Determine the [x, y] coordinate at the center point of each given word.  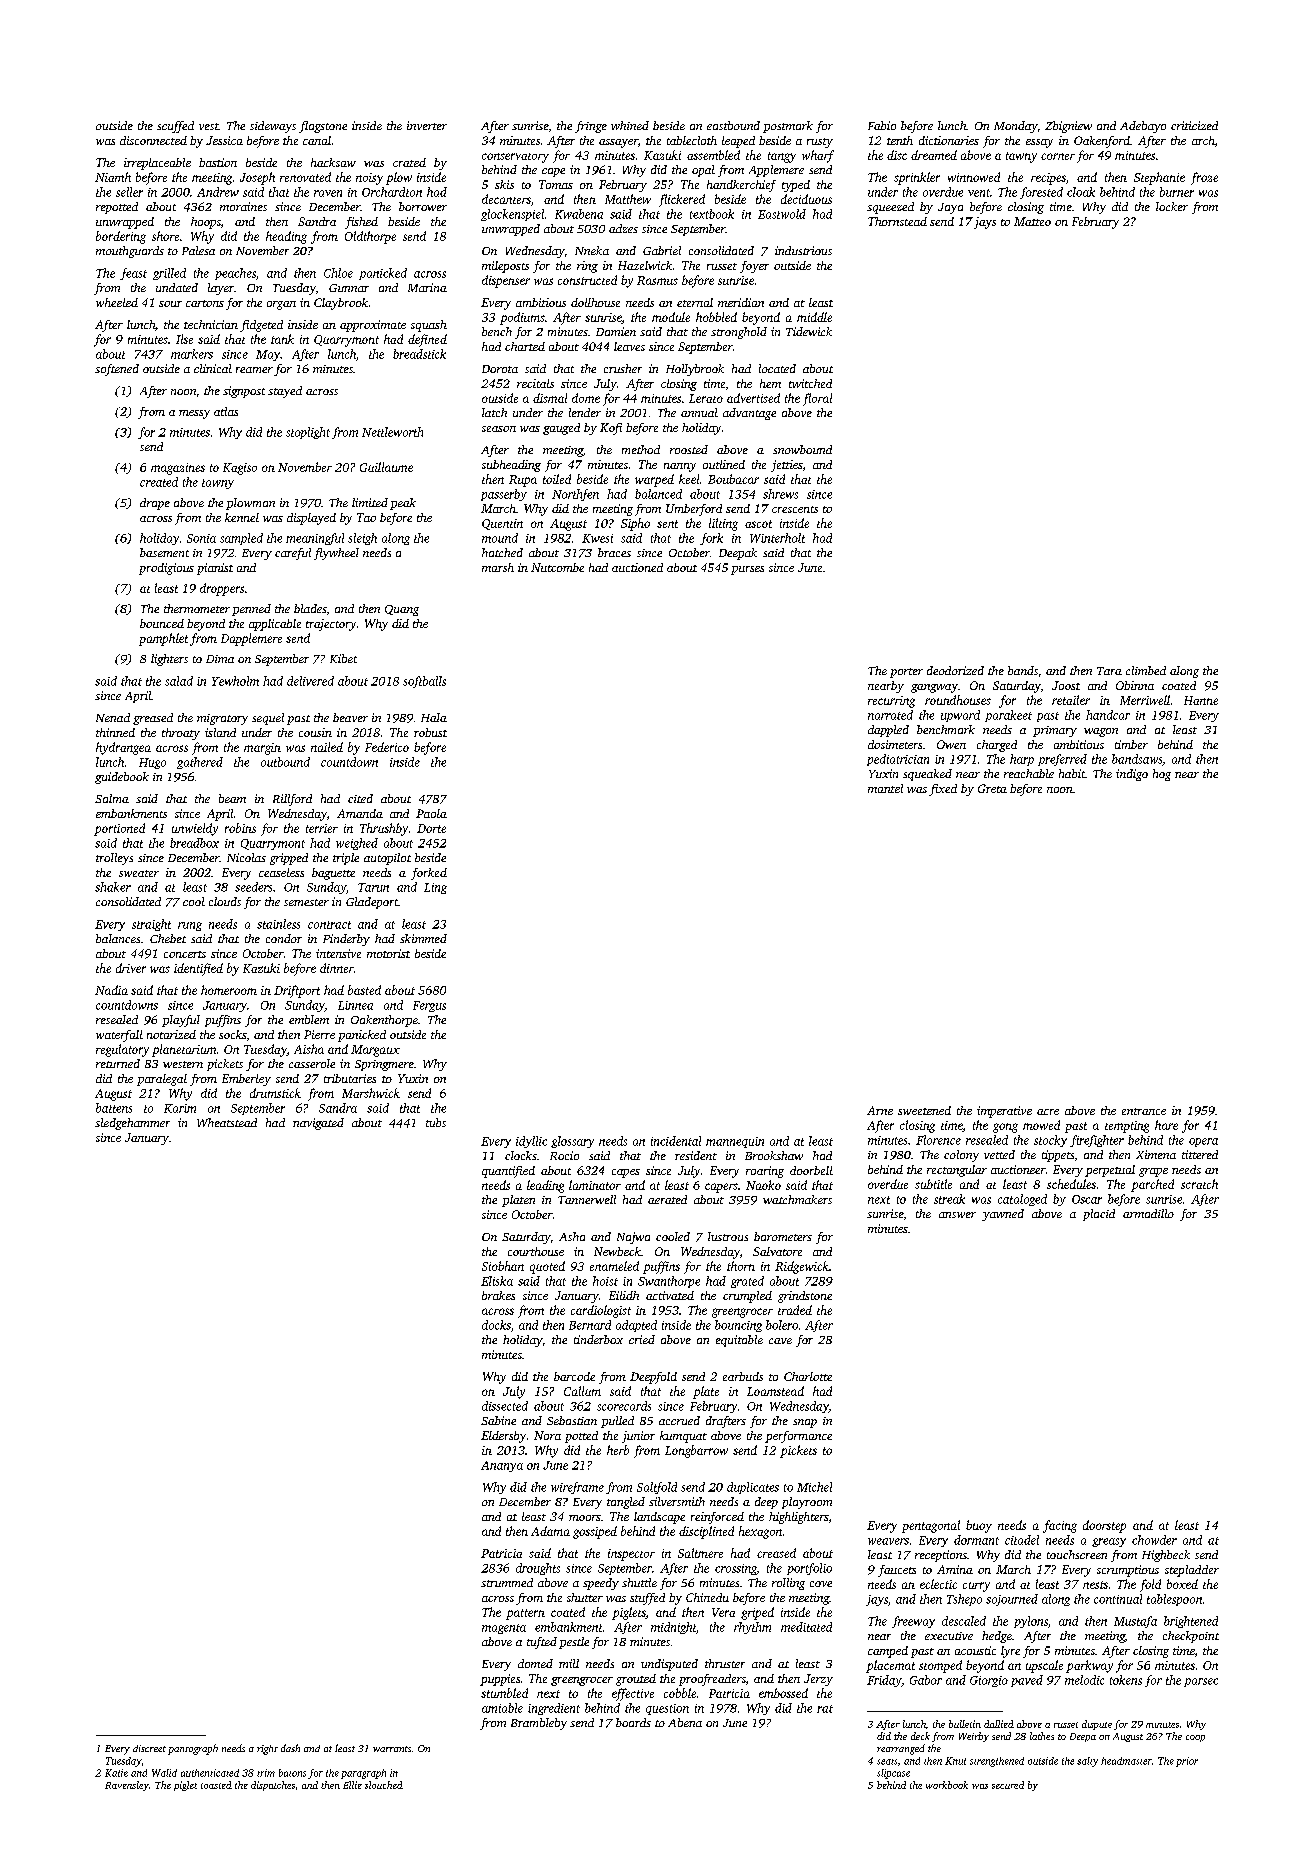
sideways [273, 127]
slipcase [893, 1774]
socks [232, 1034]
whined [630, 125]
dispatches [273, 1786]
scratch [1199, 1184]
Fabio [882, 125]
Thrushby [384, 829]
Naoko [763, 1185]
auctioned [637, 567]
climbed [1146, 670]
